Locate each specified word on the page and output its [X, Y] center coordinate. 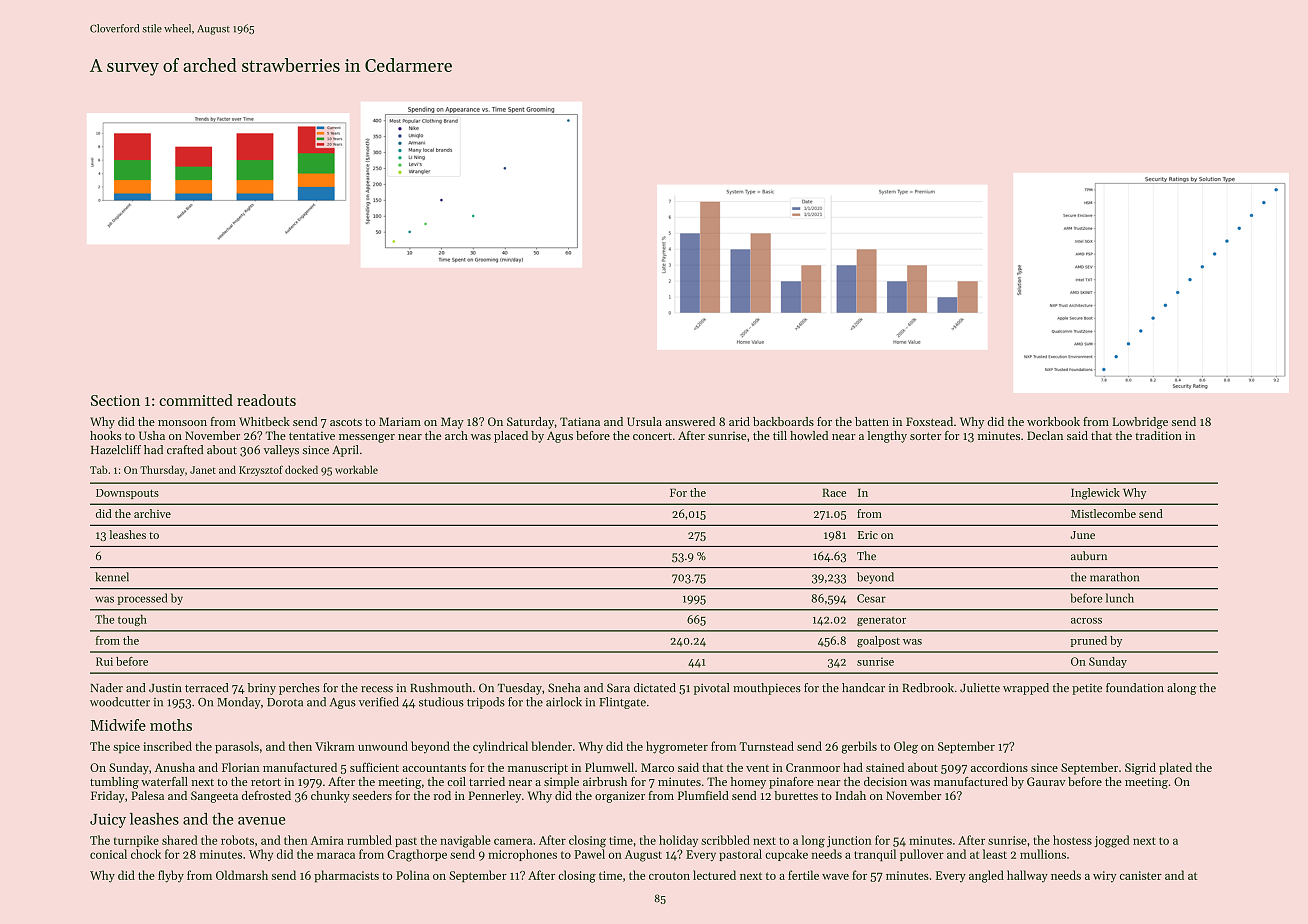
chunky [330, 797]
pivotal [712, 689]
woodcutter [120, 702]
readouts [266, 400]
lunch [1120, 598]
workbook [1053, 421]
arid [739, 421]
